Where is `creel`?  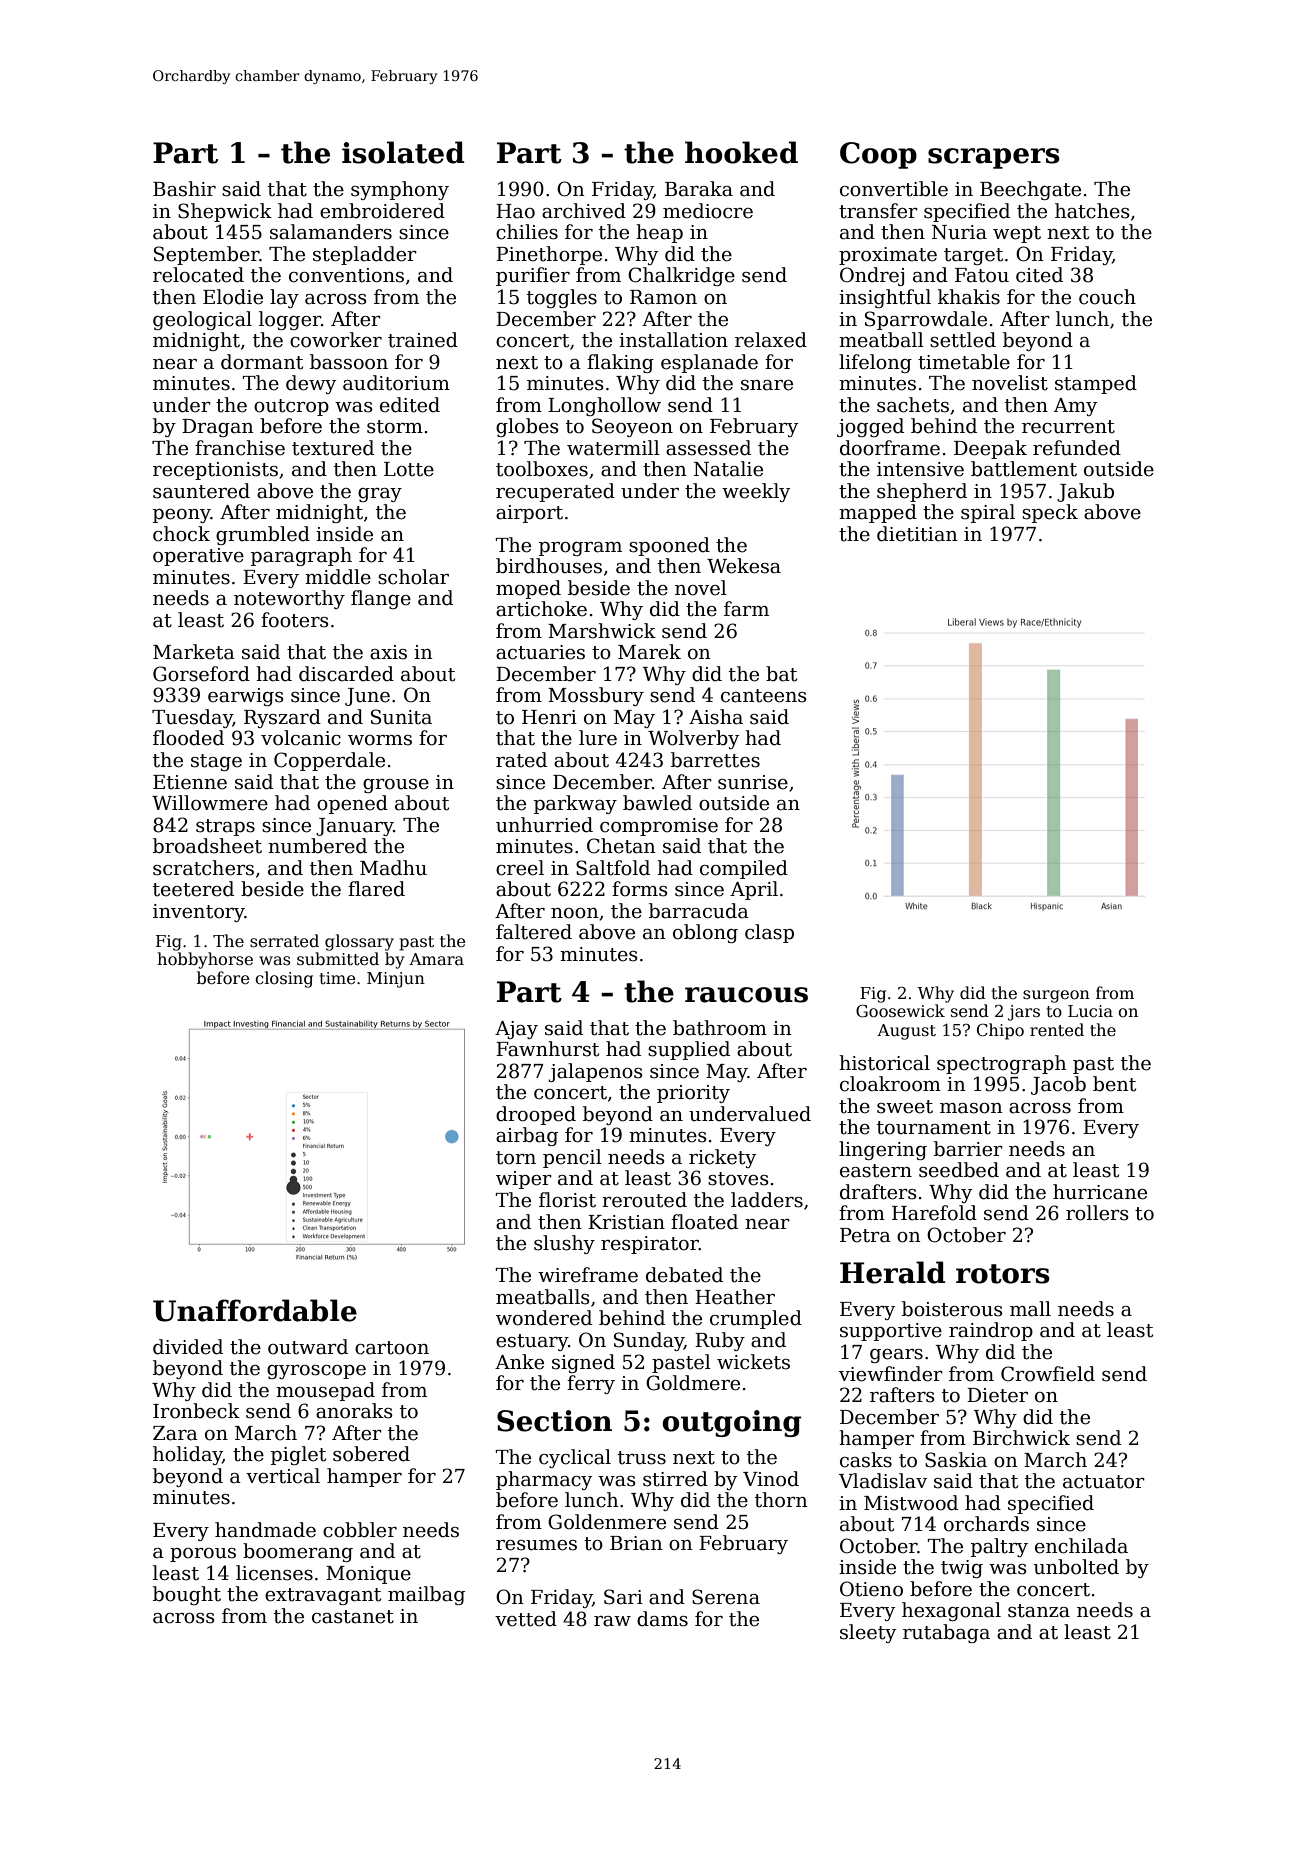
creel is located at coordinates (520, 868).
